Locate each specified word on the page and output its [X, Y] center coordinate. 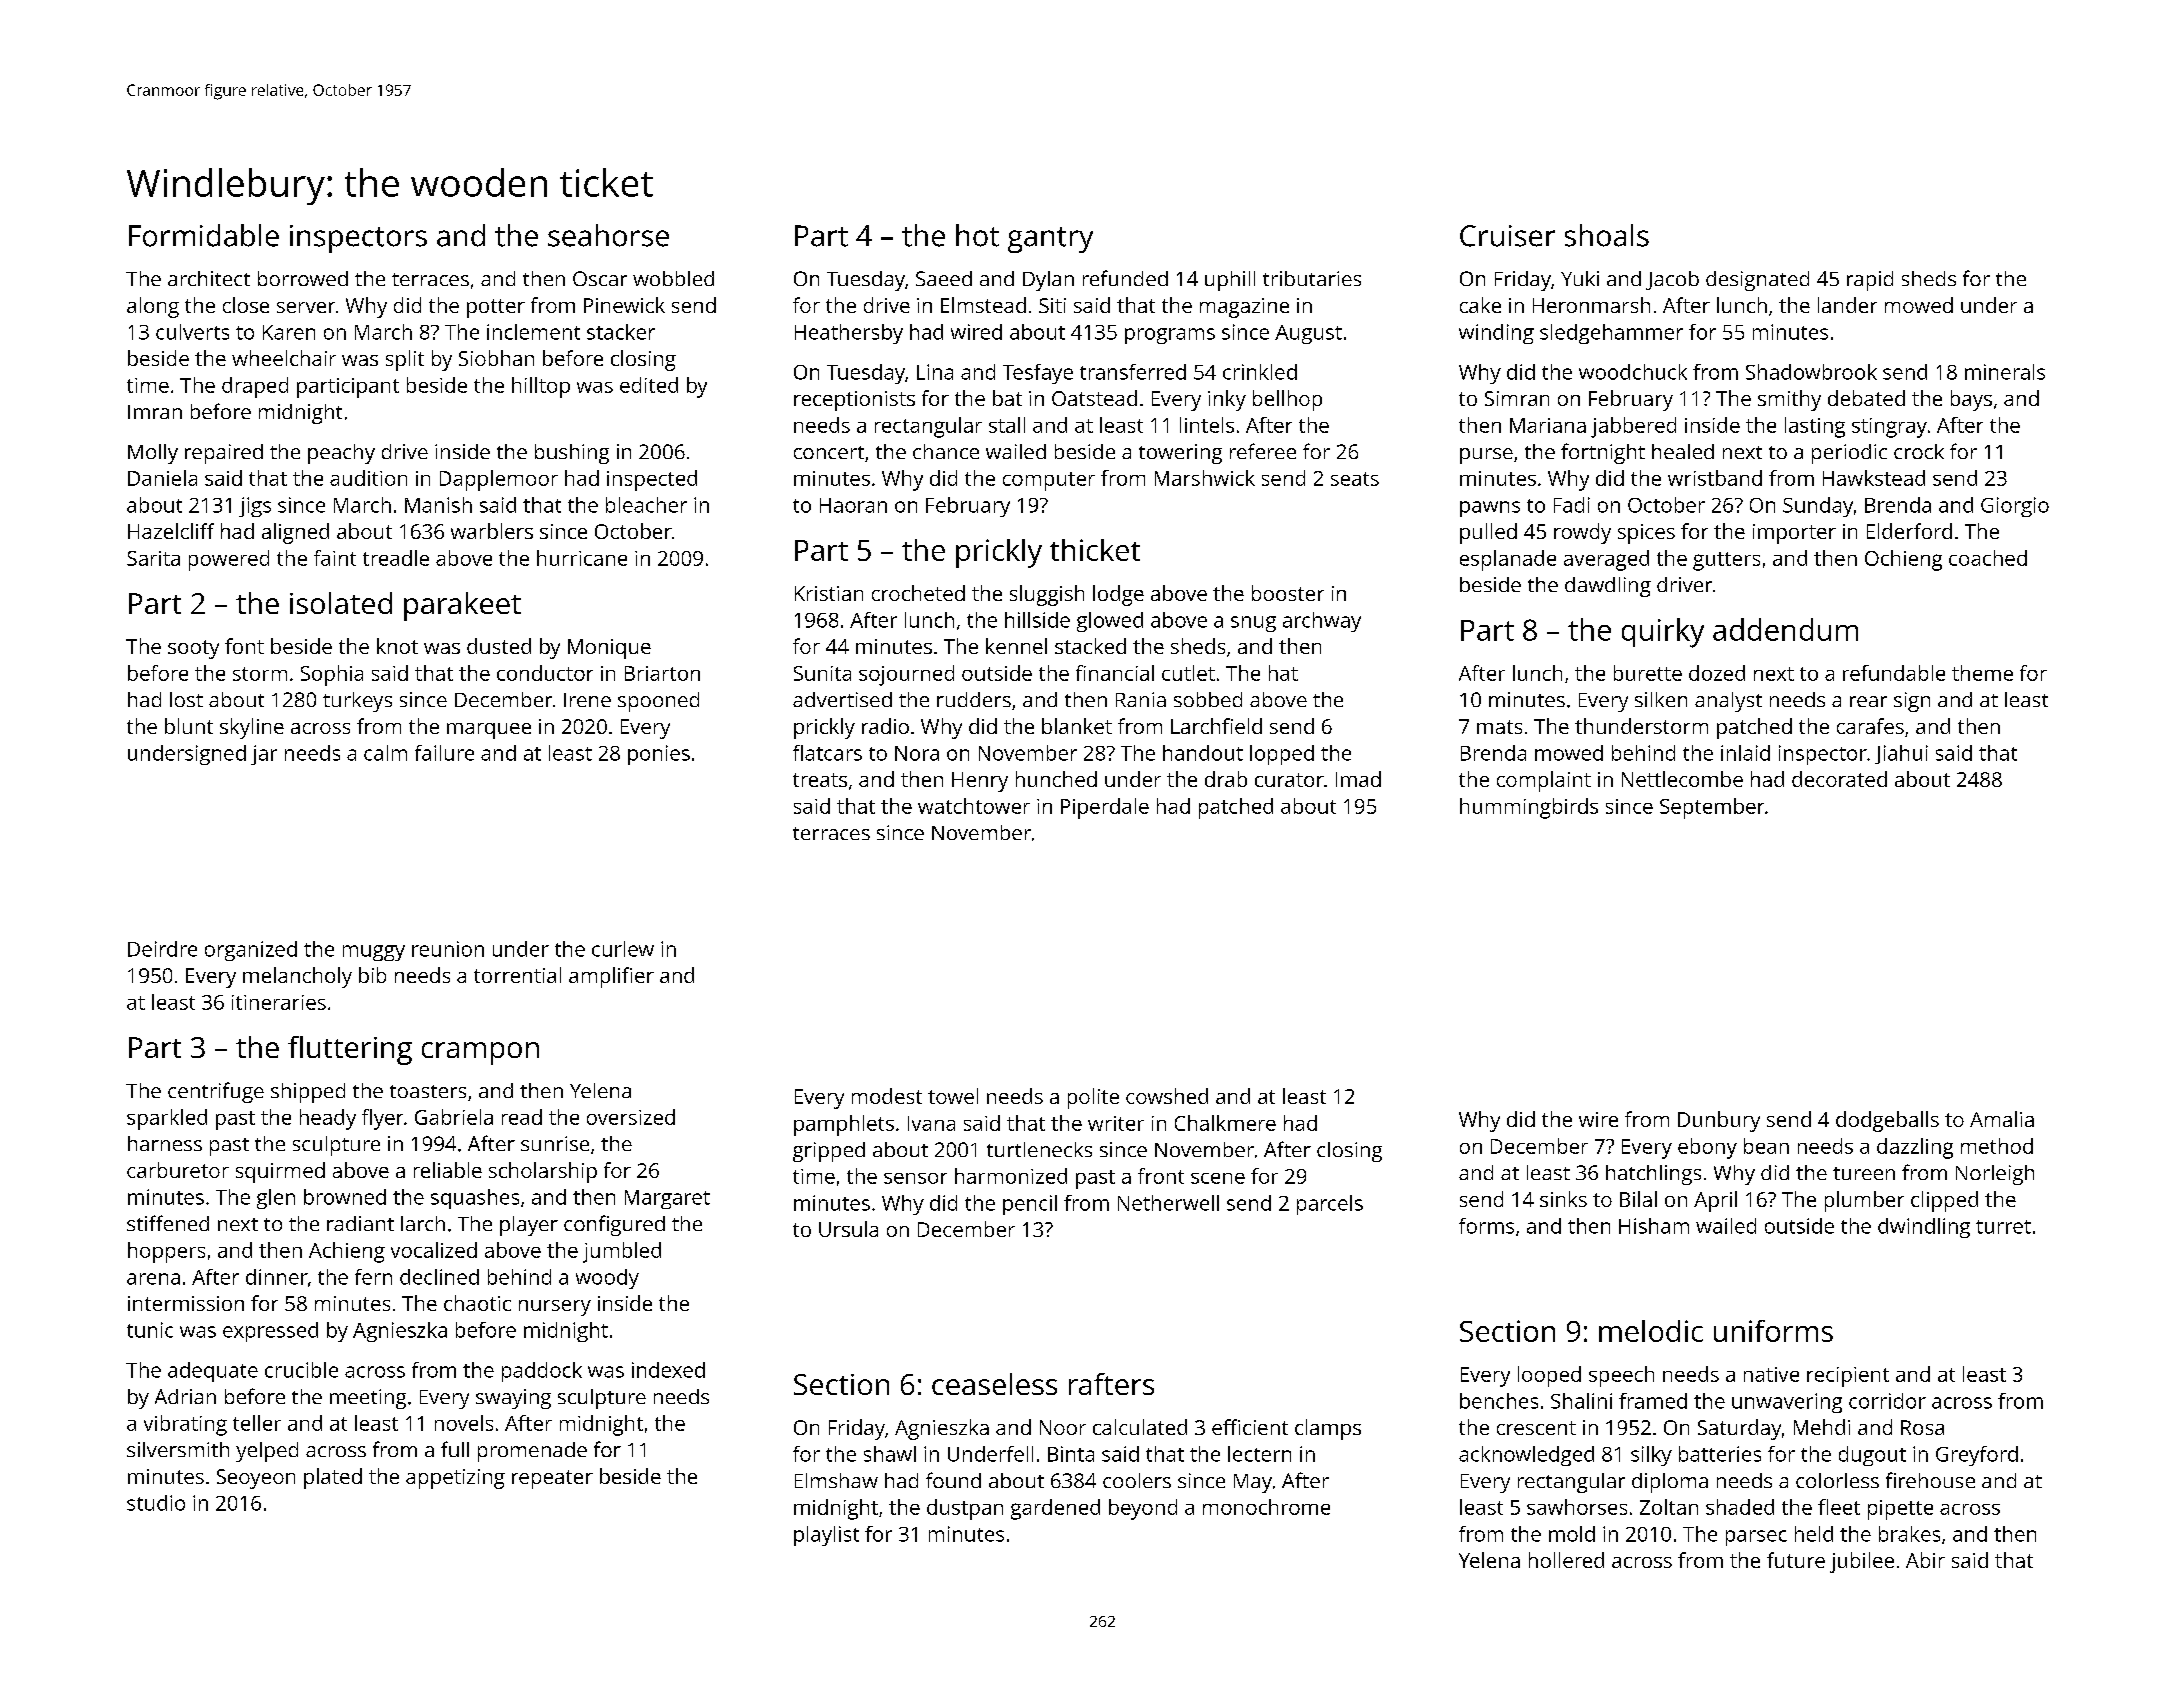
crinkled [1260, 372]
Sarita [153, 558]
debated [1866, 398]
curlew [623, 949]
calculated [1140, 1427]
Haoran [853, 505]
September [1712, 808]
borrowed [303, 278]
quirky [1663, 633]
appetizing [455, 1479]
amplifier [611, 977]
